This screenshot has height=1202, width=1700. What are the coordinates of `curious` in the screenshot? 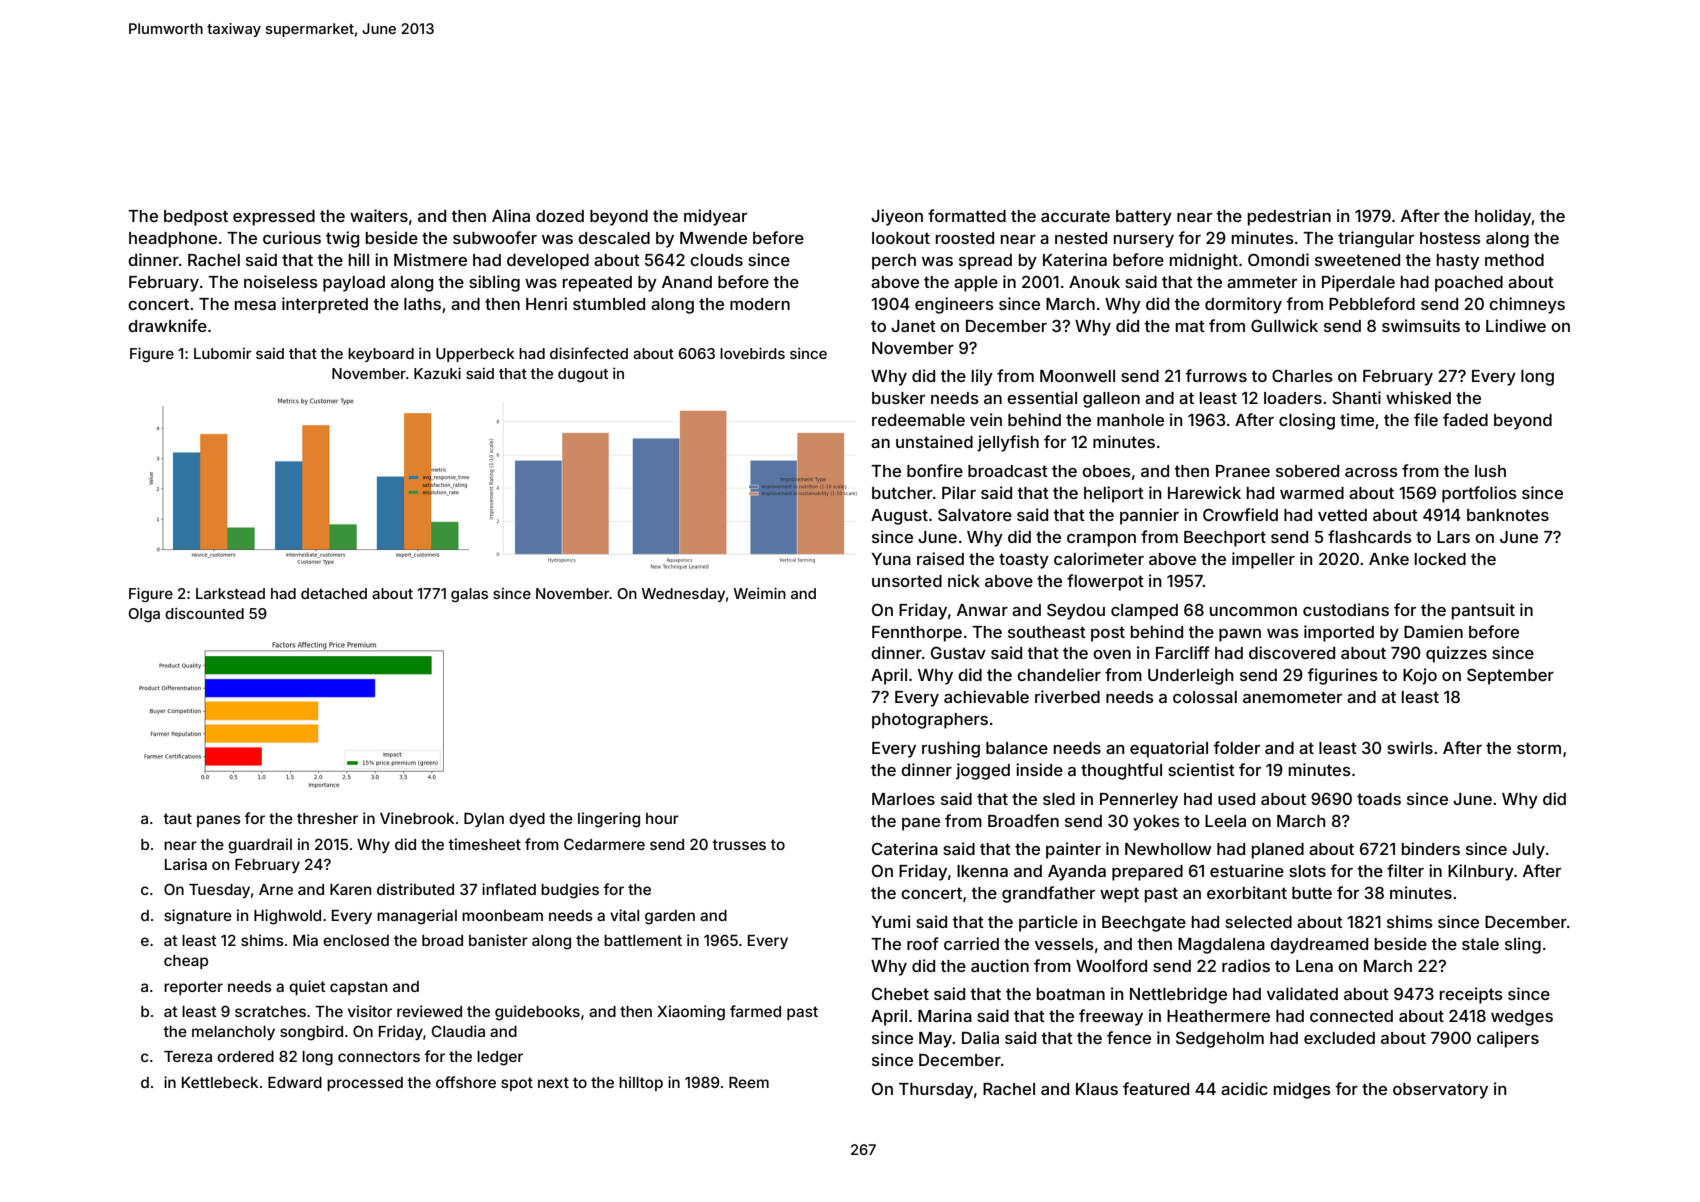 It's located at (292, 237).
